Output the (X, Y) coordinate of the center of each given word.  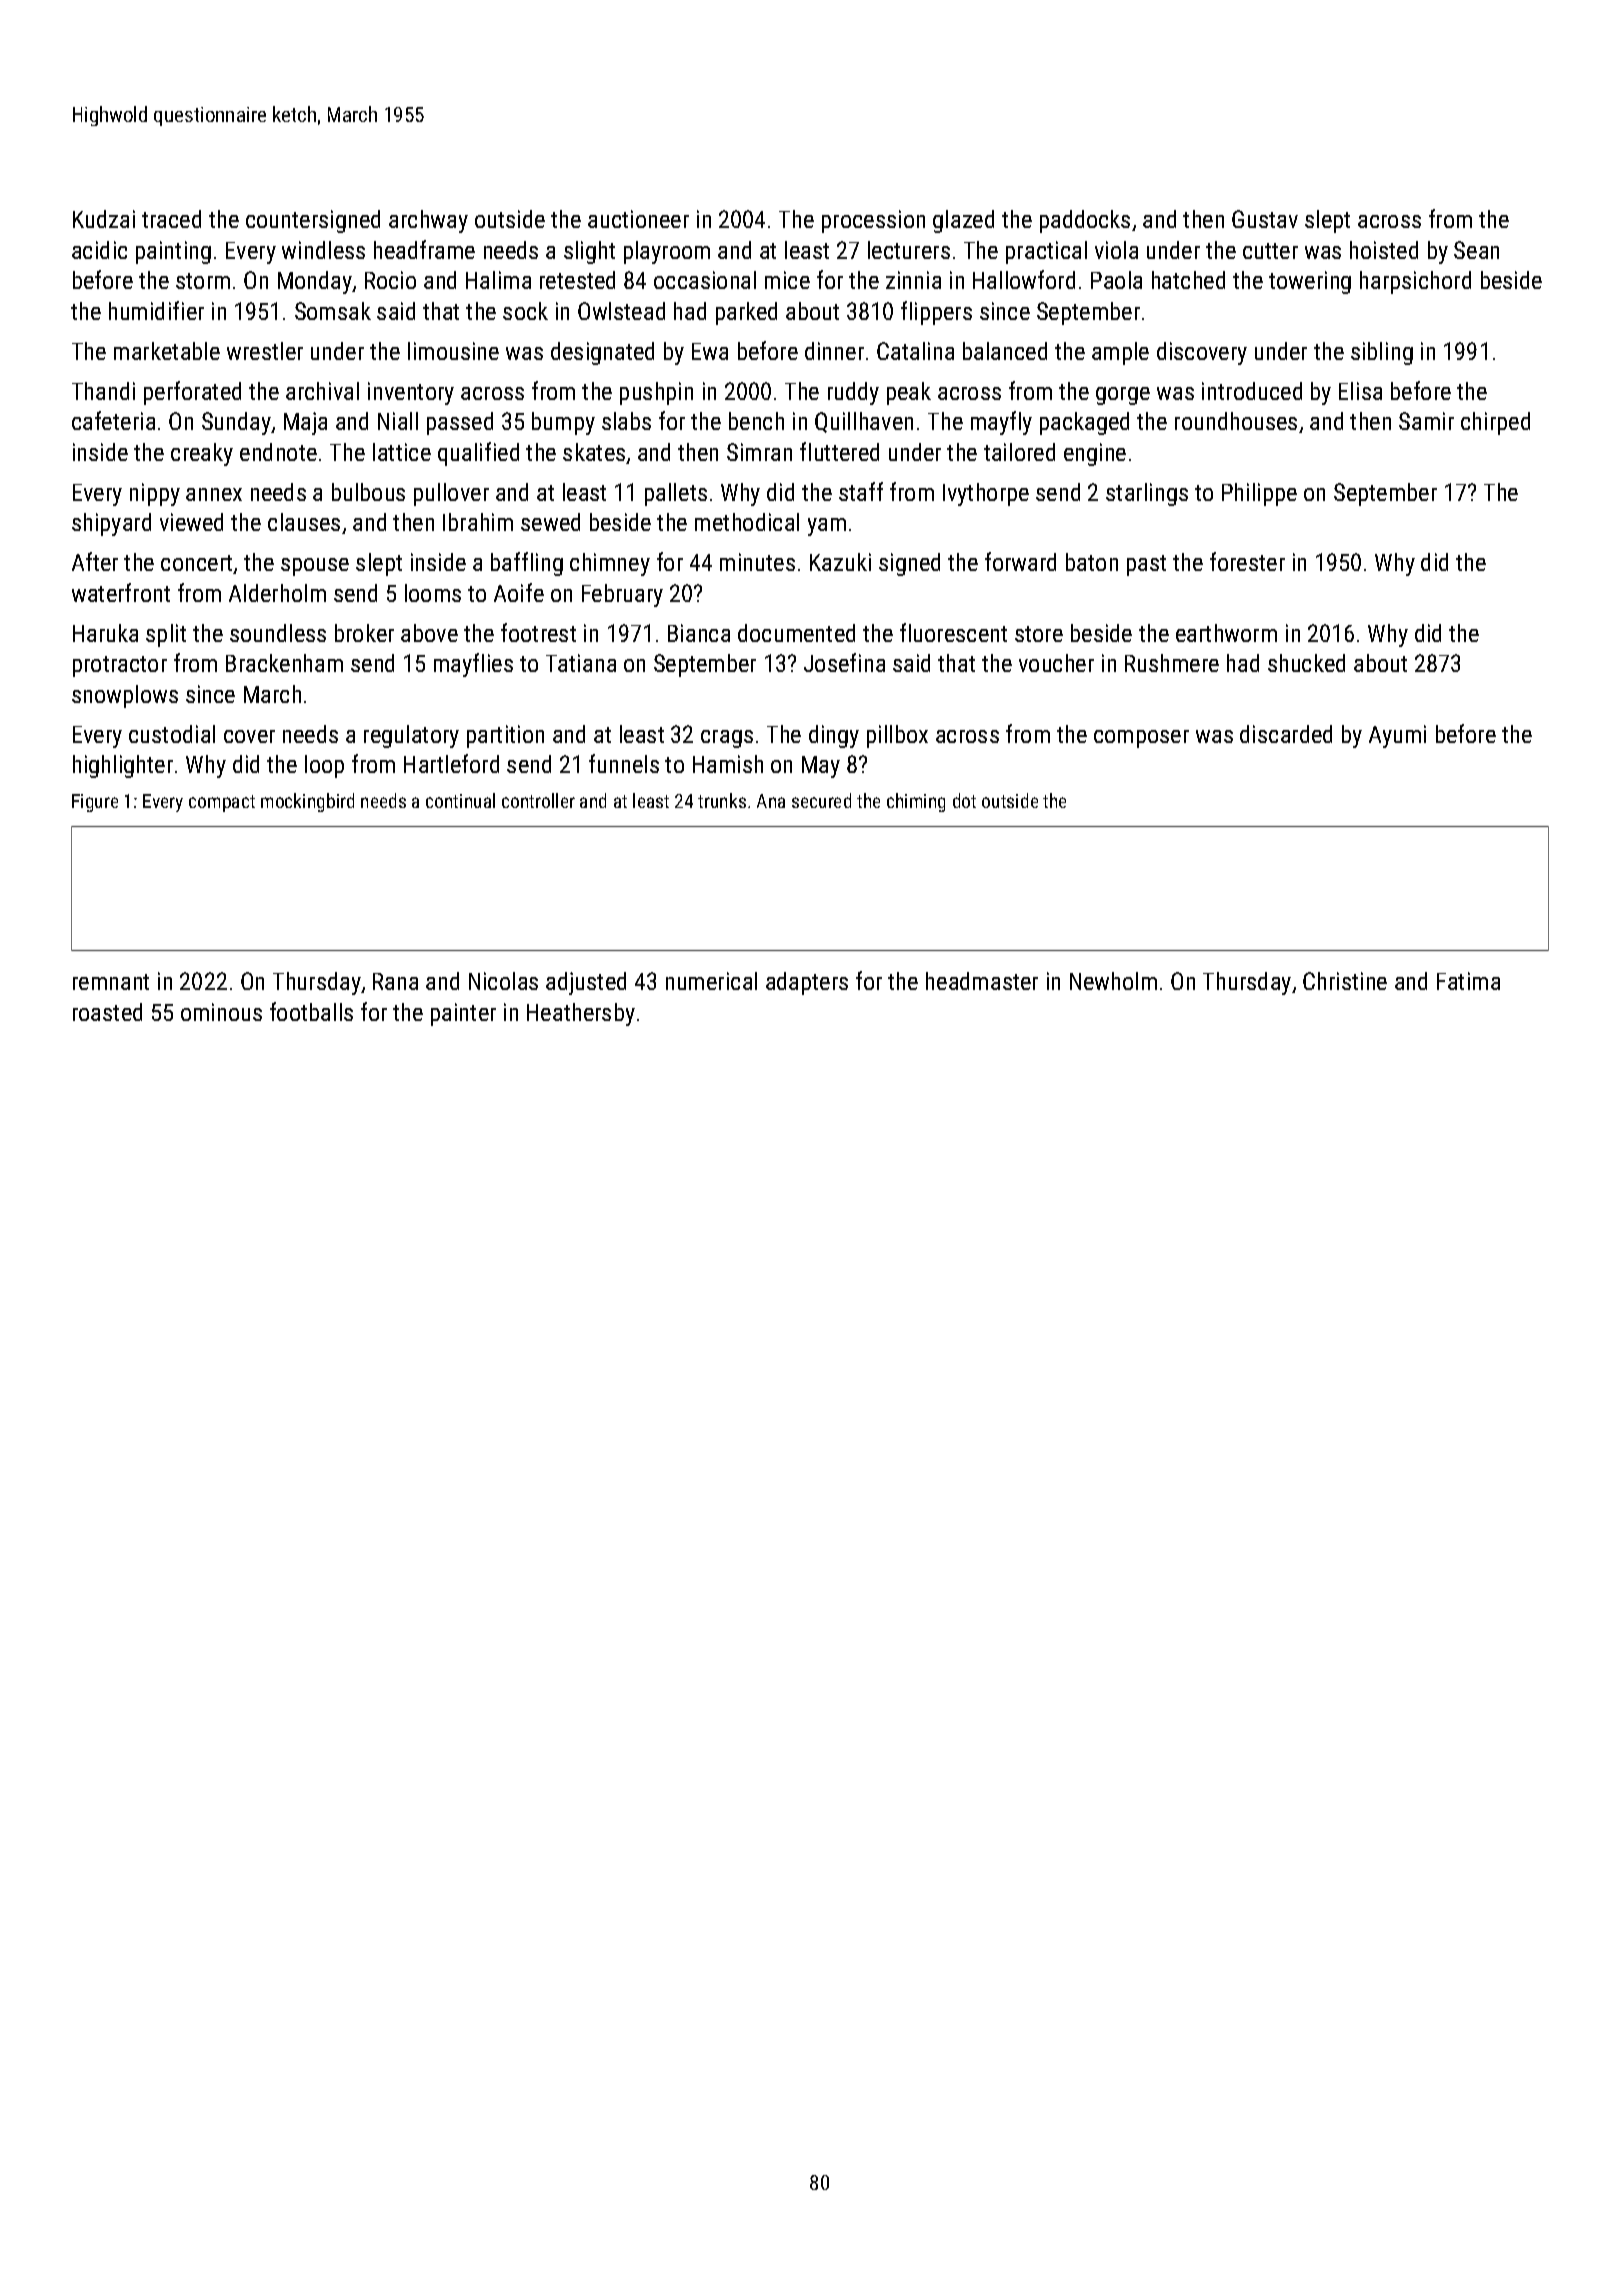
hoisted (1384, 250)
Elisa (1360, 391)
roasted (107, 1012)
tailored (1019, 452)
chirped (1495, 423)
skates (594, 452)
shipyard (111, 524)
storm (203, 281)
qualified (478, 454)
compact (222, 803)
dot (964, 800)
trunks (722, 800)
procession (873, 221)
